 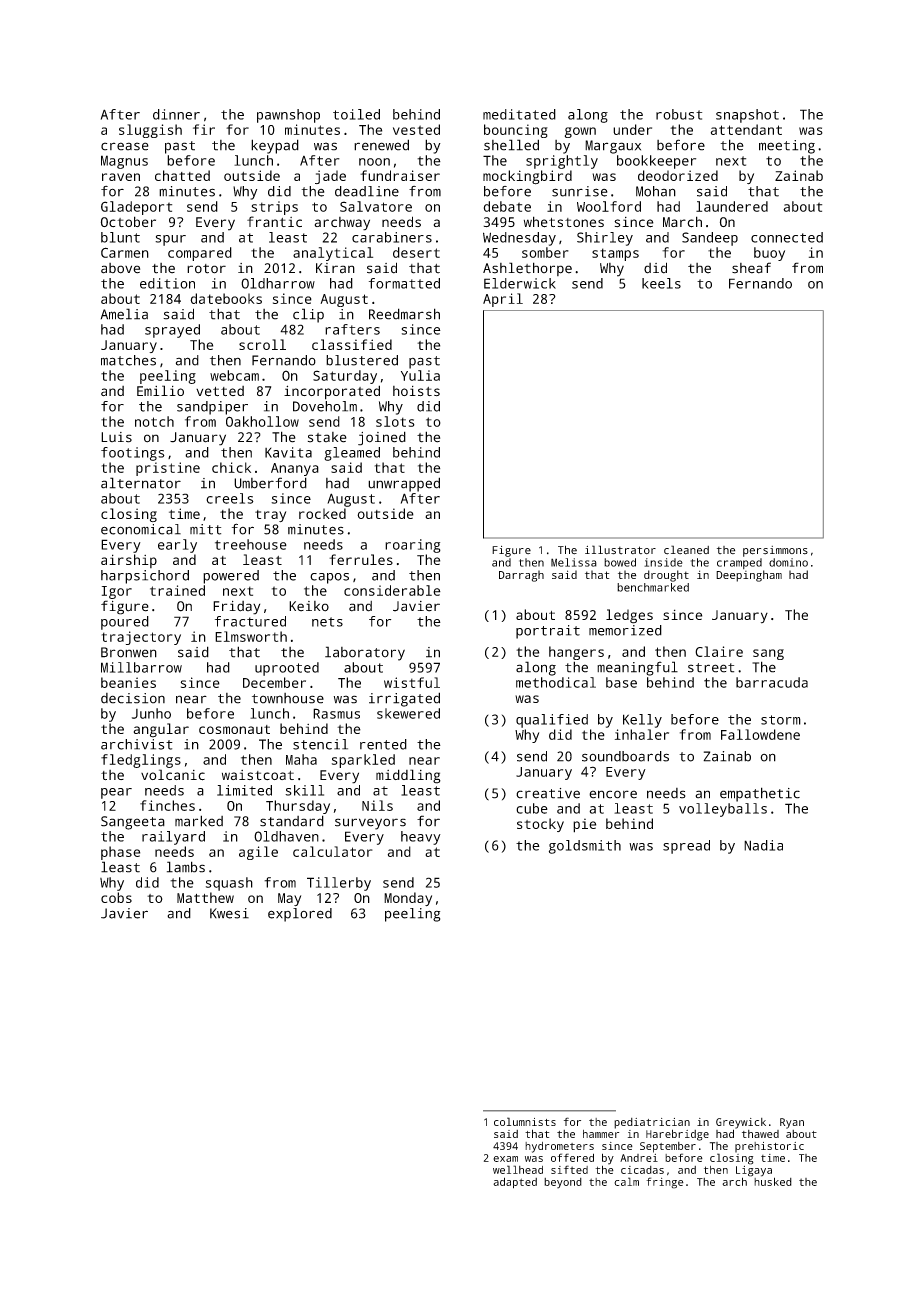 I want to click on toiled, so click(x=356, y=114).
